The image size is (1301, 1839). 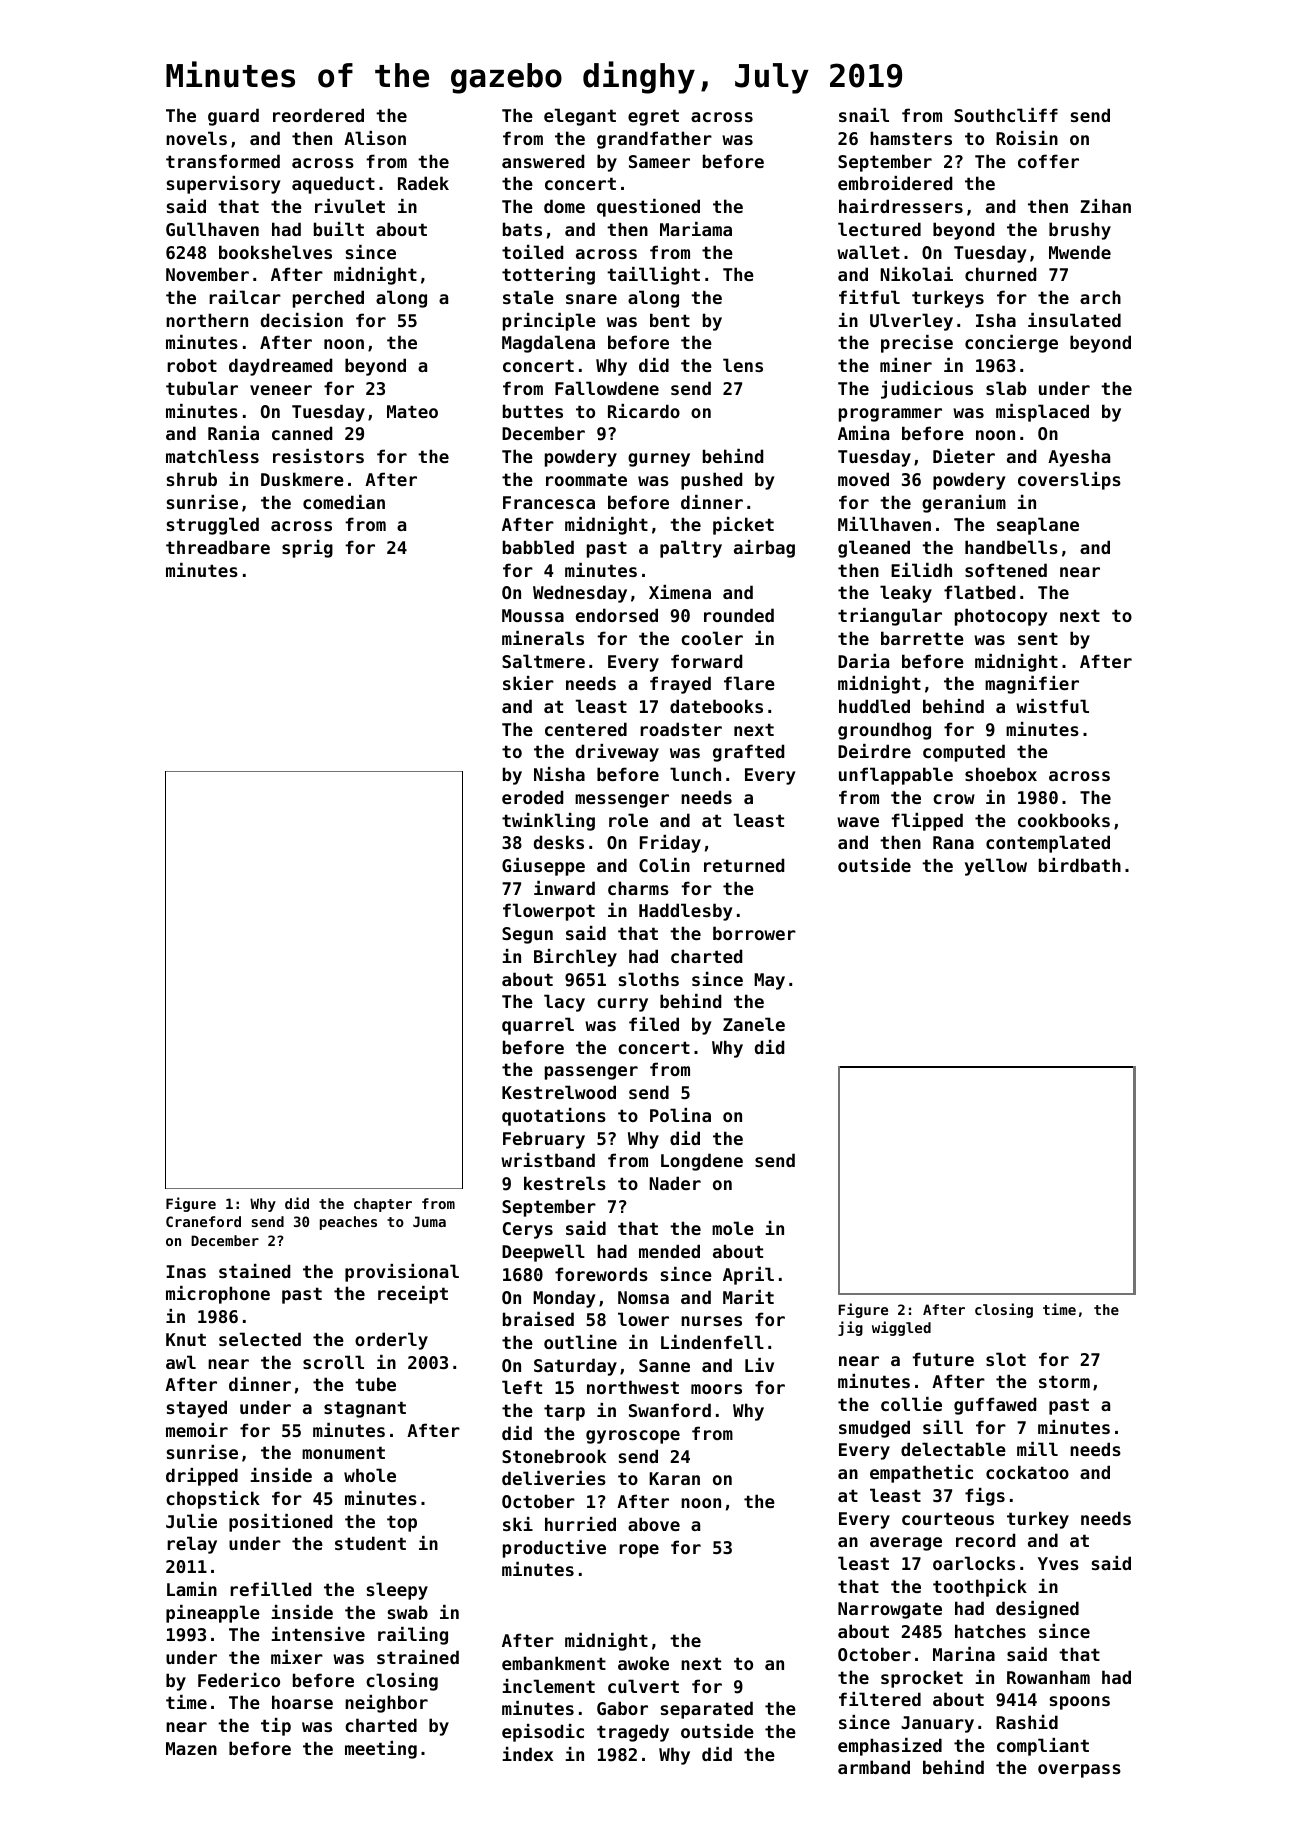 What do you see at coordinates (711, 481) in the screenshot?
I see `pushed` at bounding box center [711, 481].
